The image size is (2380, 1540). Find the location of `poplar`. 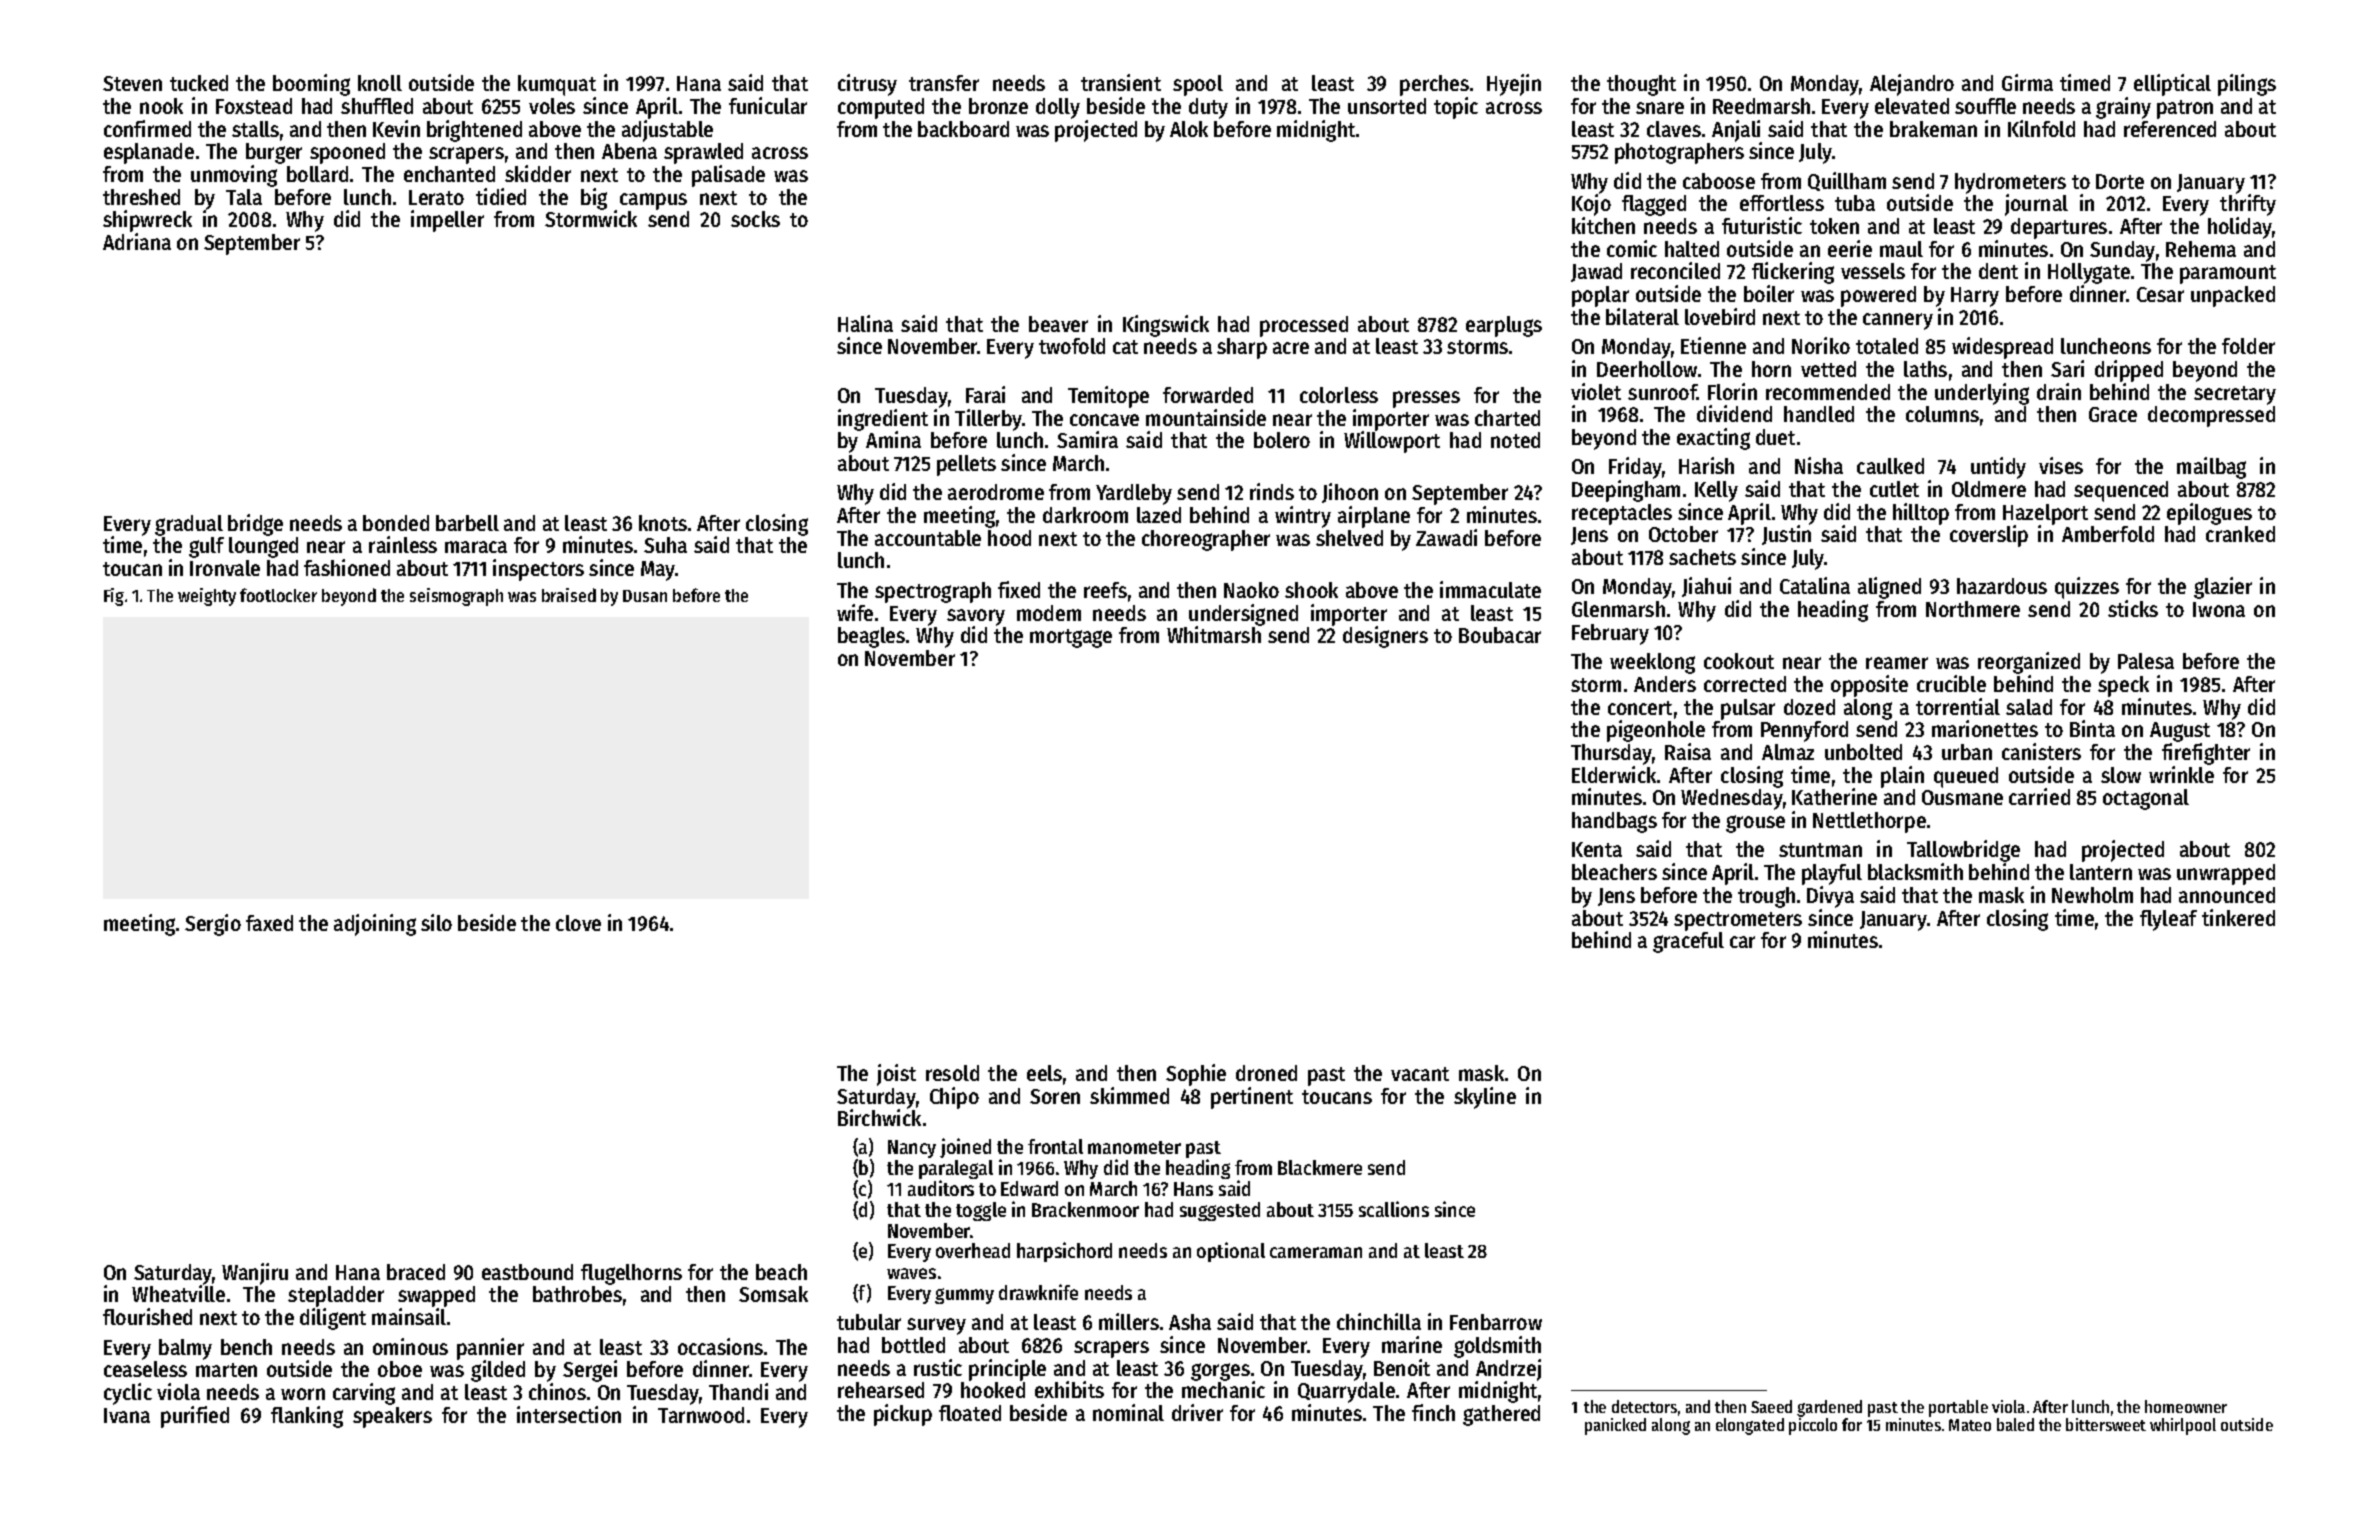

poplar is located at coordinates (1600, 296).
